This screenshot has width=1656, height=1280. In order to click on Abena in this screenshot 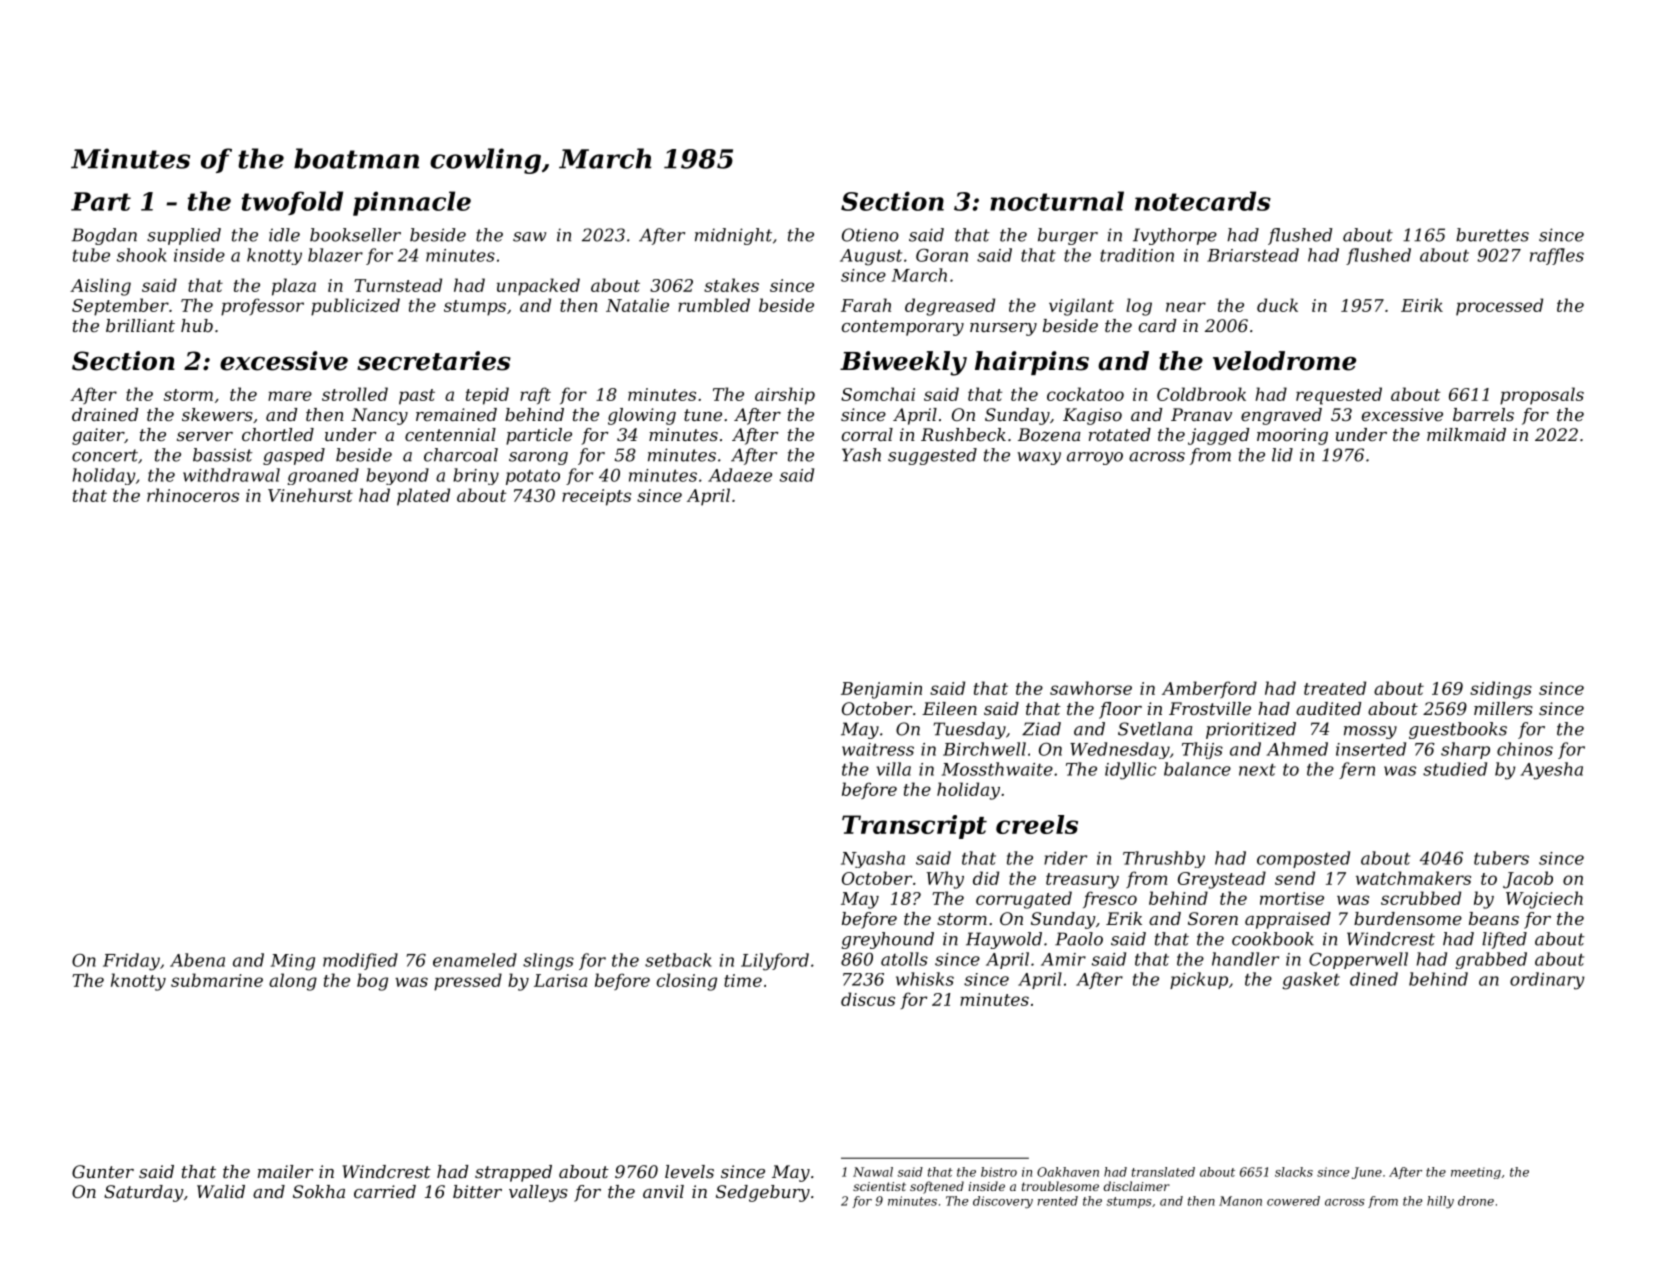, I will do `click(197, 960)`.
